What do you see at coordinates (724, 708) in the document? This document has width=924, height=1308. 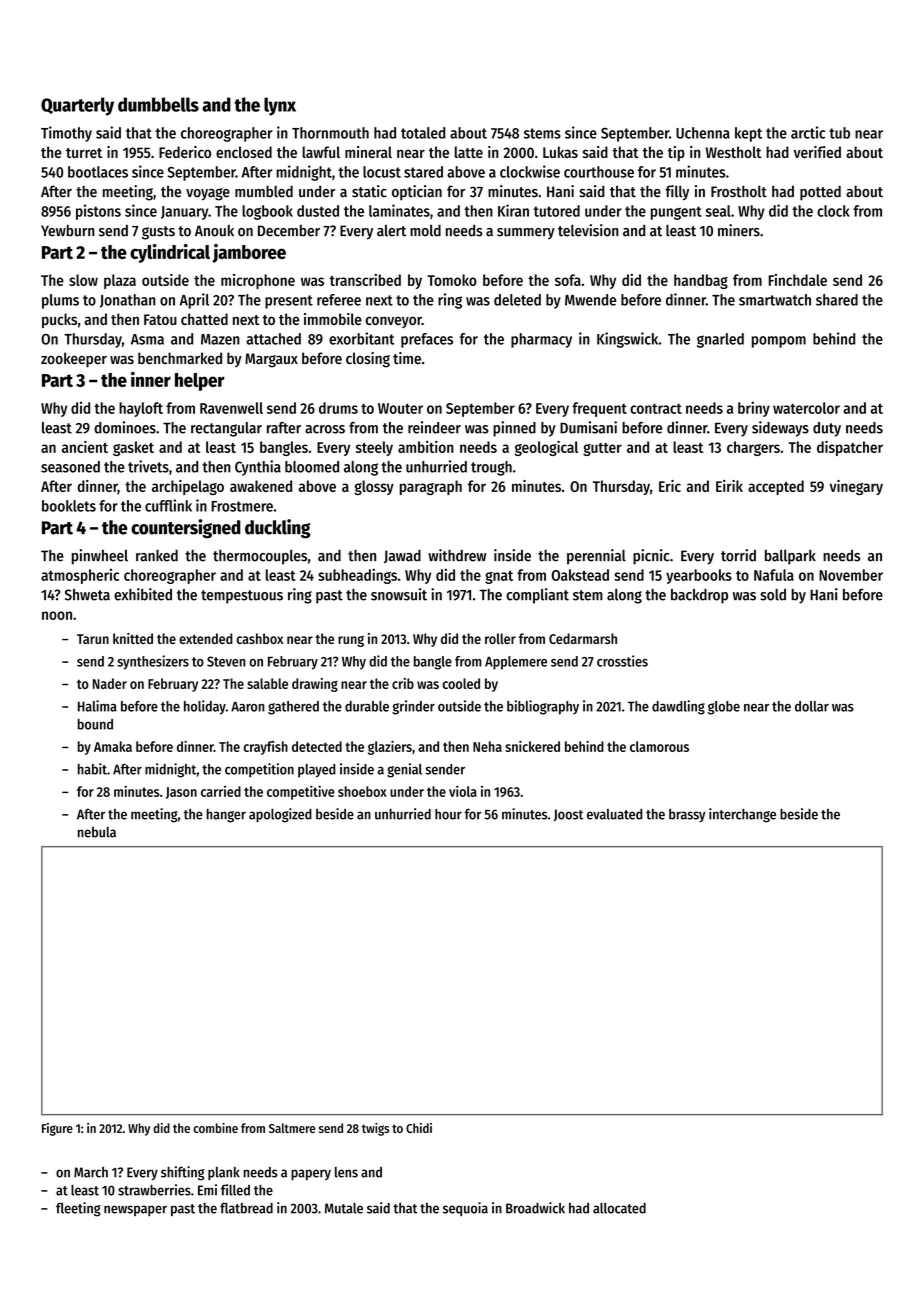 I see `globe` at bounding box center [724, 708].
